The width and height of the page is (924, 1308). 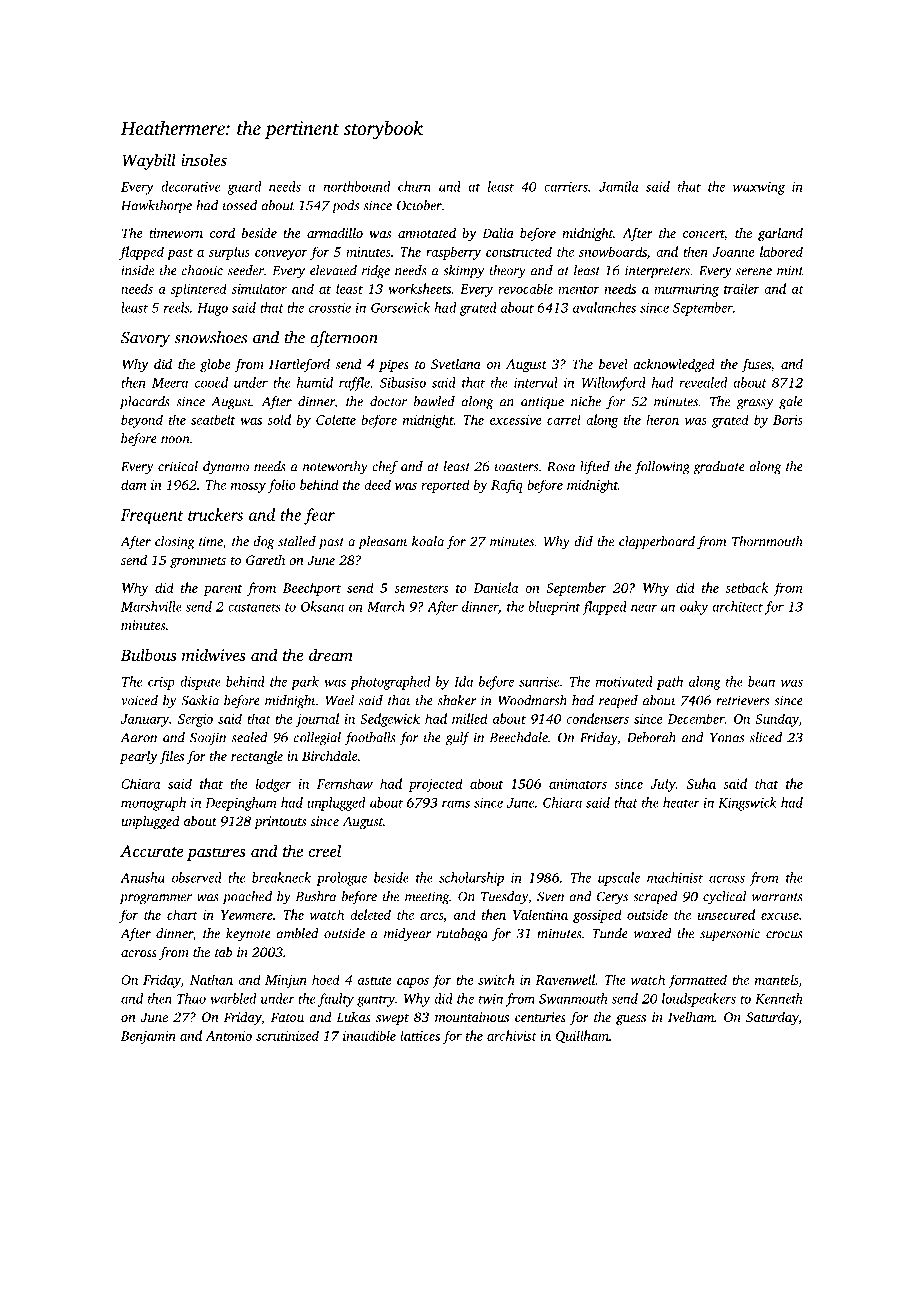 What do you see at coordinates (457, 700) in the page?
I see `shaker` at bounding box center [457, 700].
